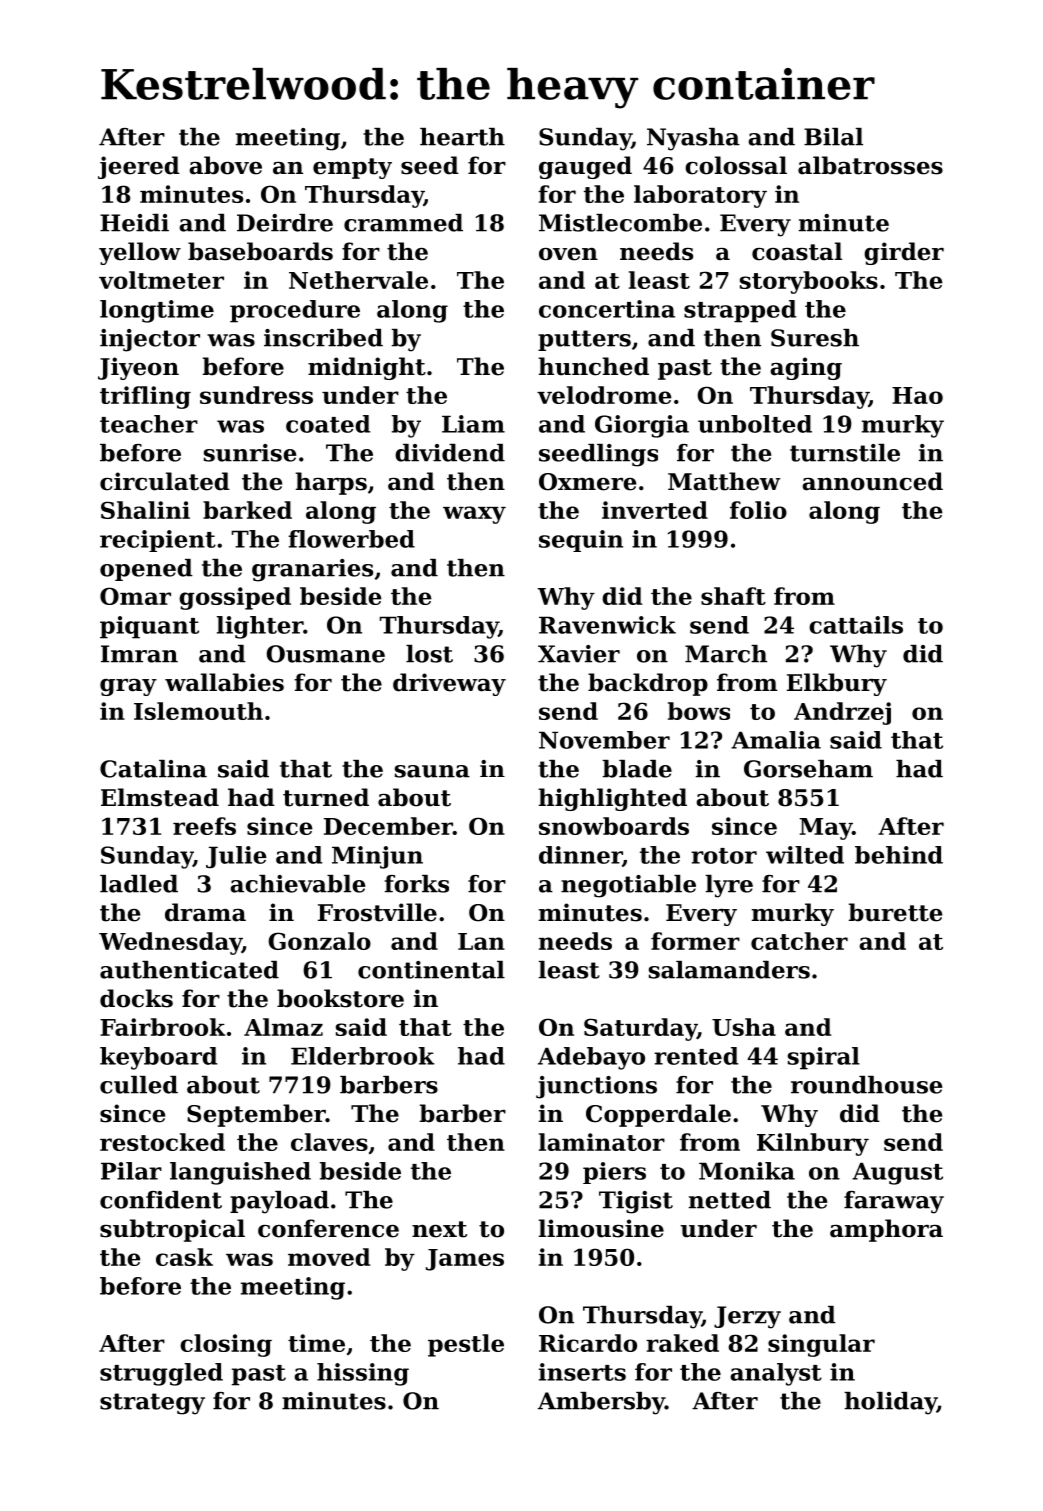 The height and width of the screenshot is (1511, 1043). What do you see at coordinates (279, 1202) in the screenshot?
I see `payload` at bounding box center [279, 1202].
